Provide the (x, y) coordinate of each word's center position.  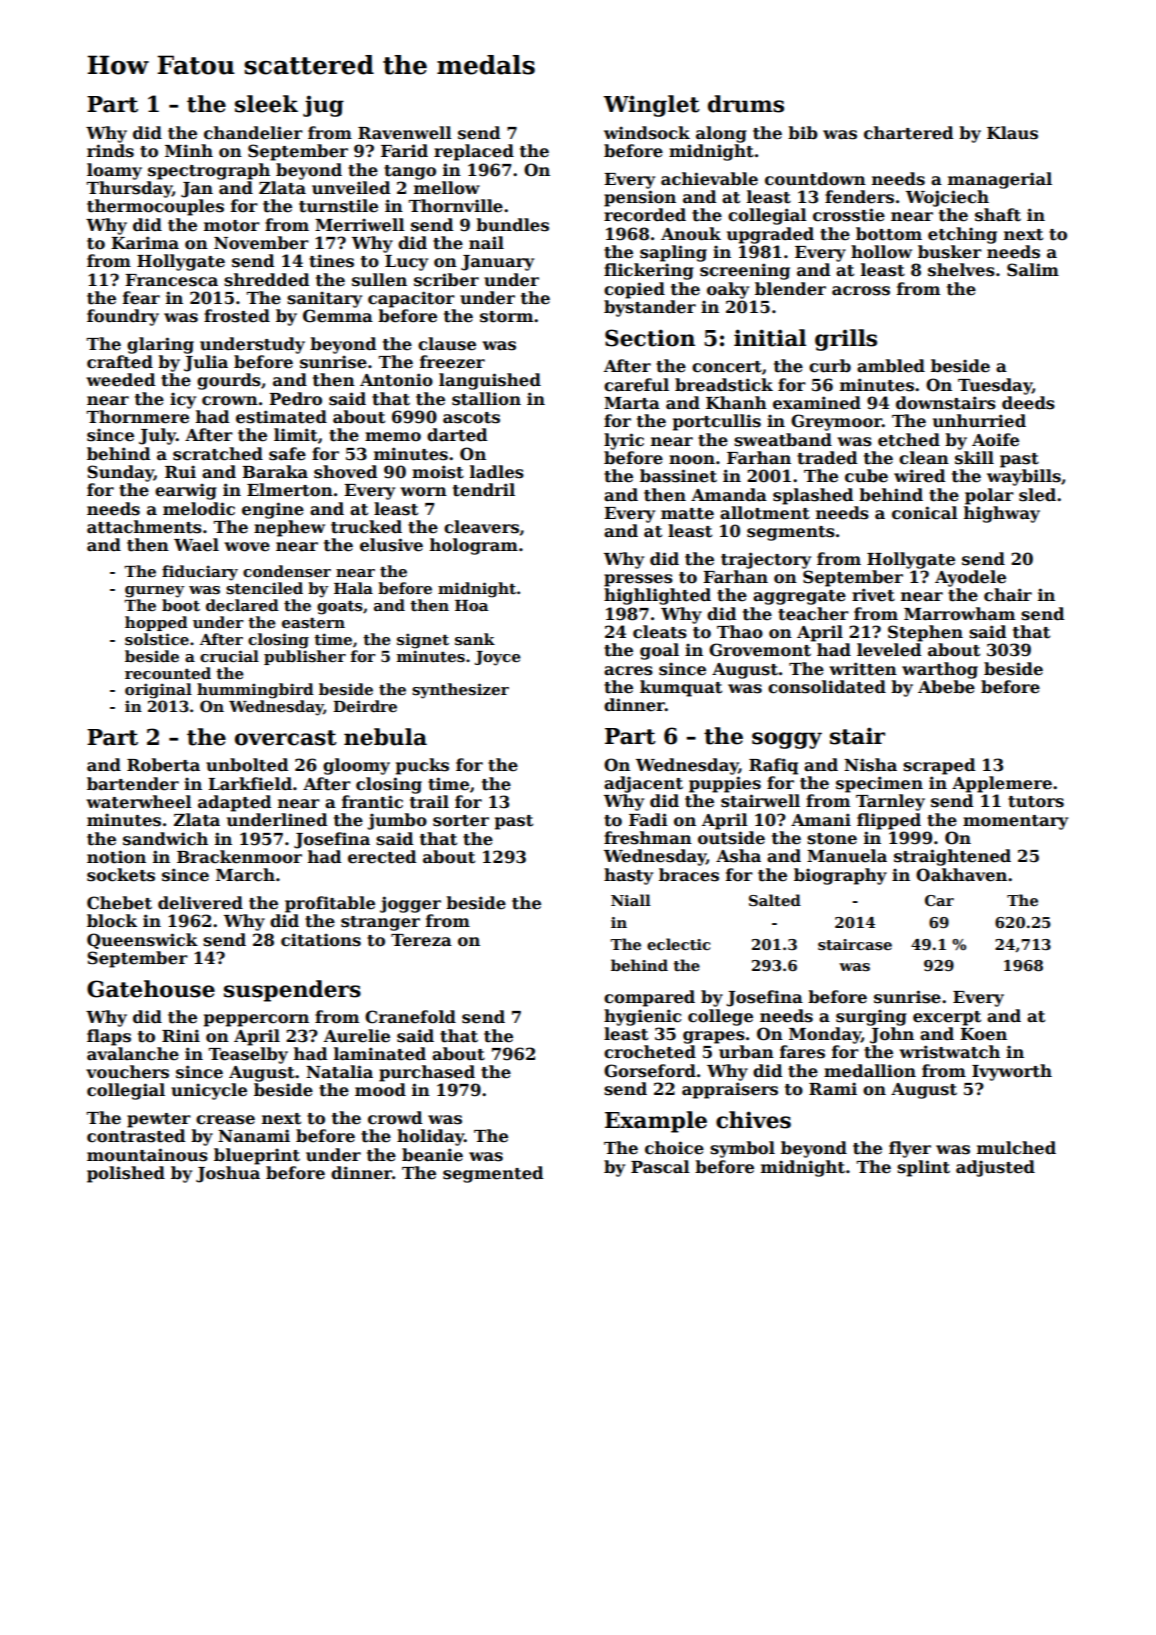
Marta (632, 403)
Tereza (421, 940)
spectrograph (209, 171)
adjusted (995, 1168)
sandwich (165, 839)
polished (126, 1174)
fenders (859, 197)
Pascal (660, 1167)
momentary (1015, 822)
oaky (728, 290)
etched (909, 440)
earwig (186, 491)
